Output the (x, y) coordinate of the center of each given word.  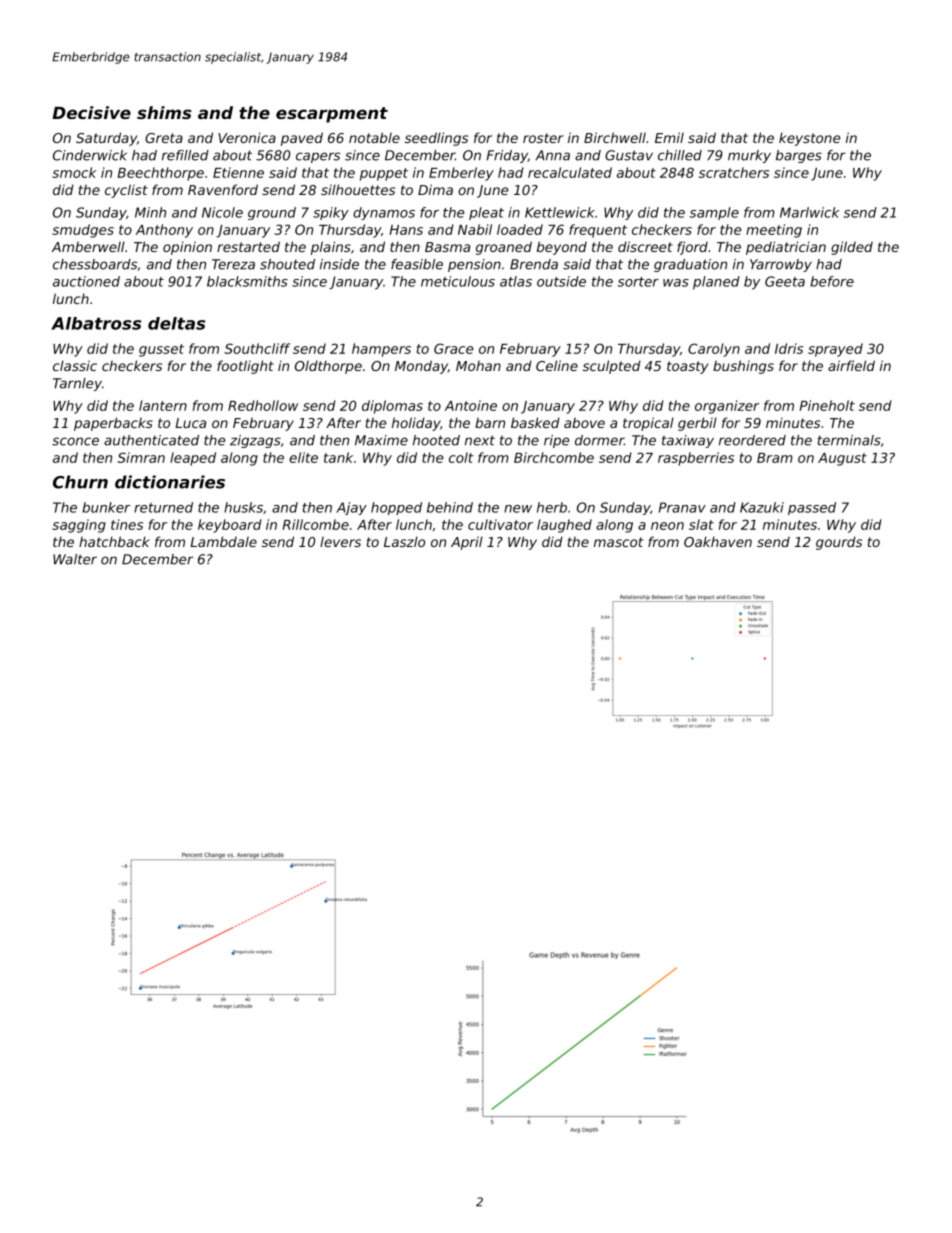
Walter (75, 559)
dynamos (384, 213)
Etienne (238, 172)
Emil (669, 137)
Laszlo (404, 541)
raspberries (696, 459)
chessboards (95, 264)
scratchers (734, 172)
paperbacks (113, 424)
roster (543, 138)
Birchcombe (554, 457)
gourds (839, 543)
